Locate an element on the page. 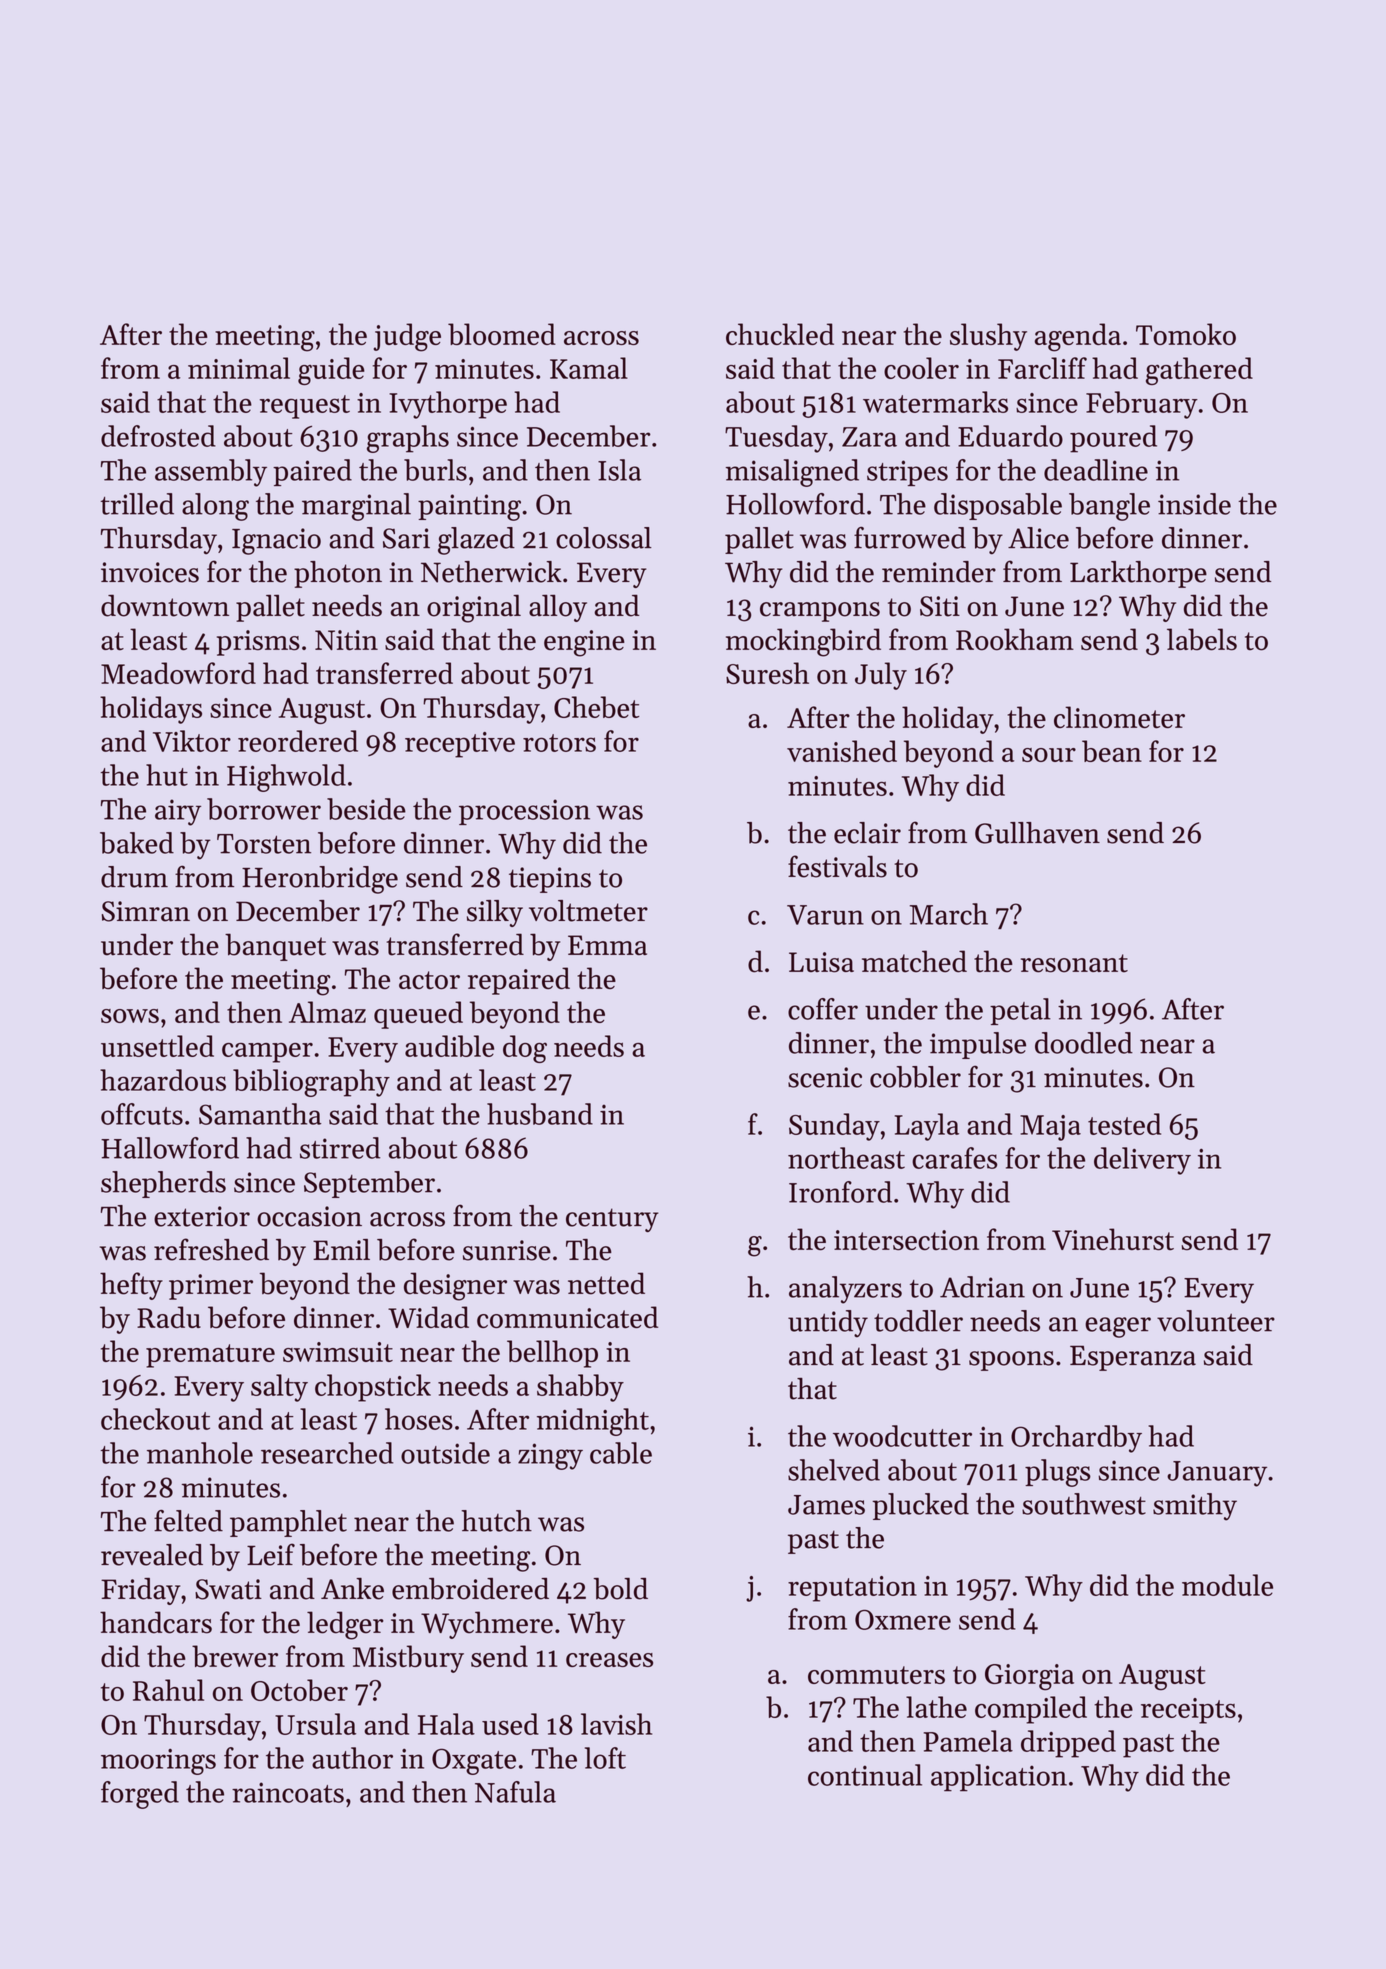 This document has width=1386, height=1969. hefty is located at coordinates (131, 1286).
